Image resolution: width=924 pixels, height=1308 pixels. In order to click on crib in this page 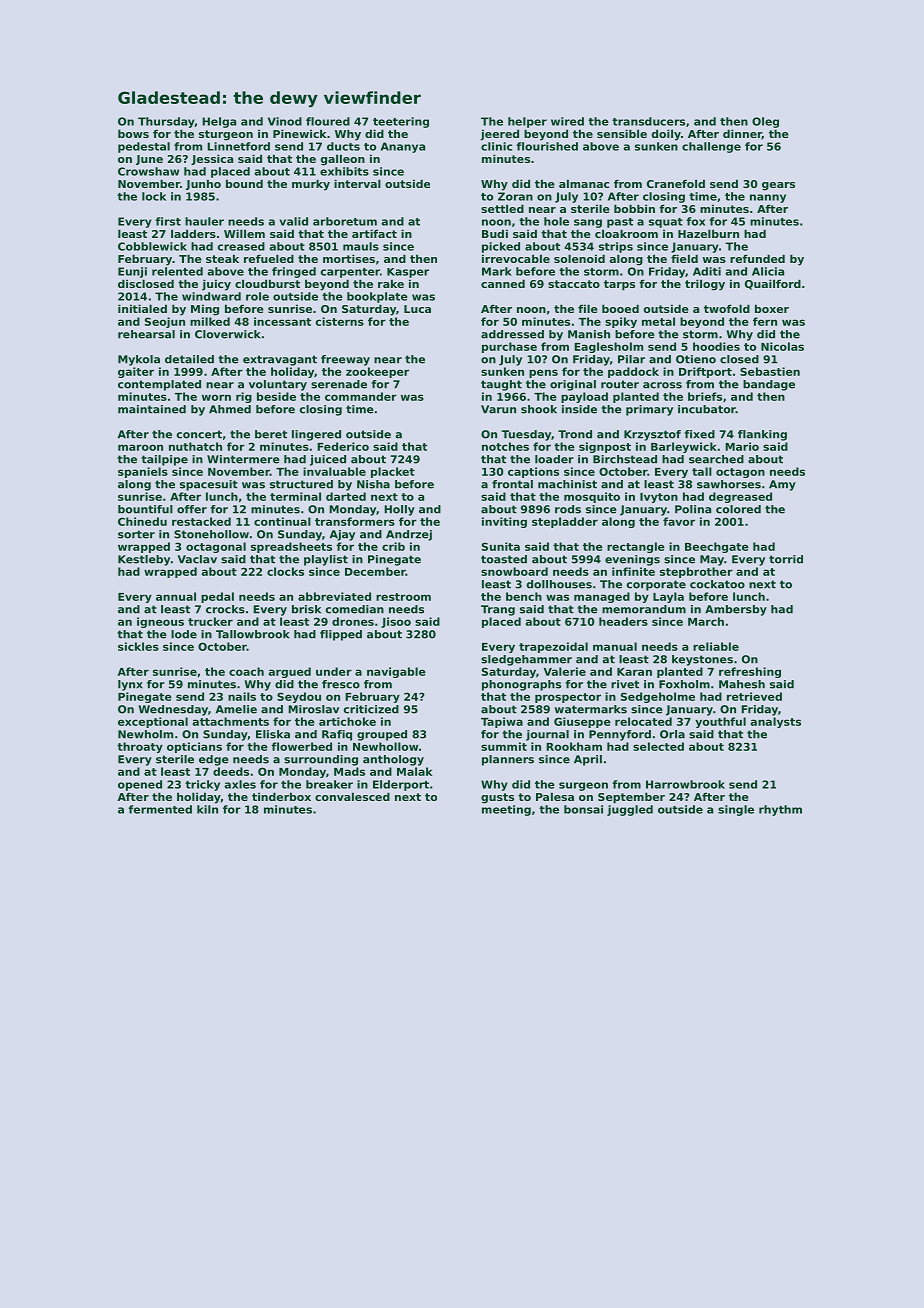, I will do `click(393, 546)`.
